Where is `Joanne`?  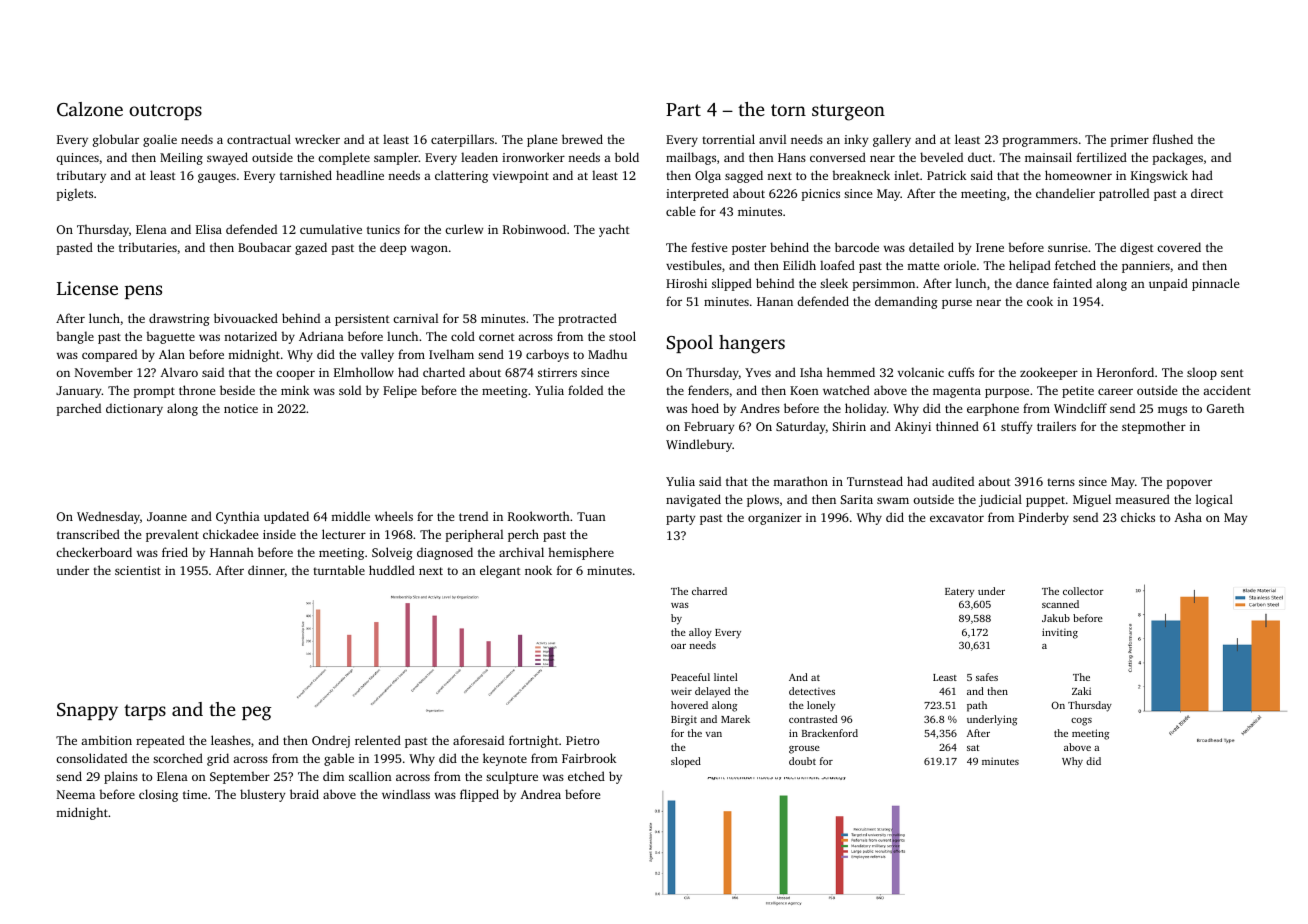 Joanne is located at coordinates (167, 516).
